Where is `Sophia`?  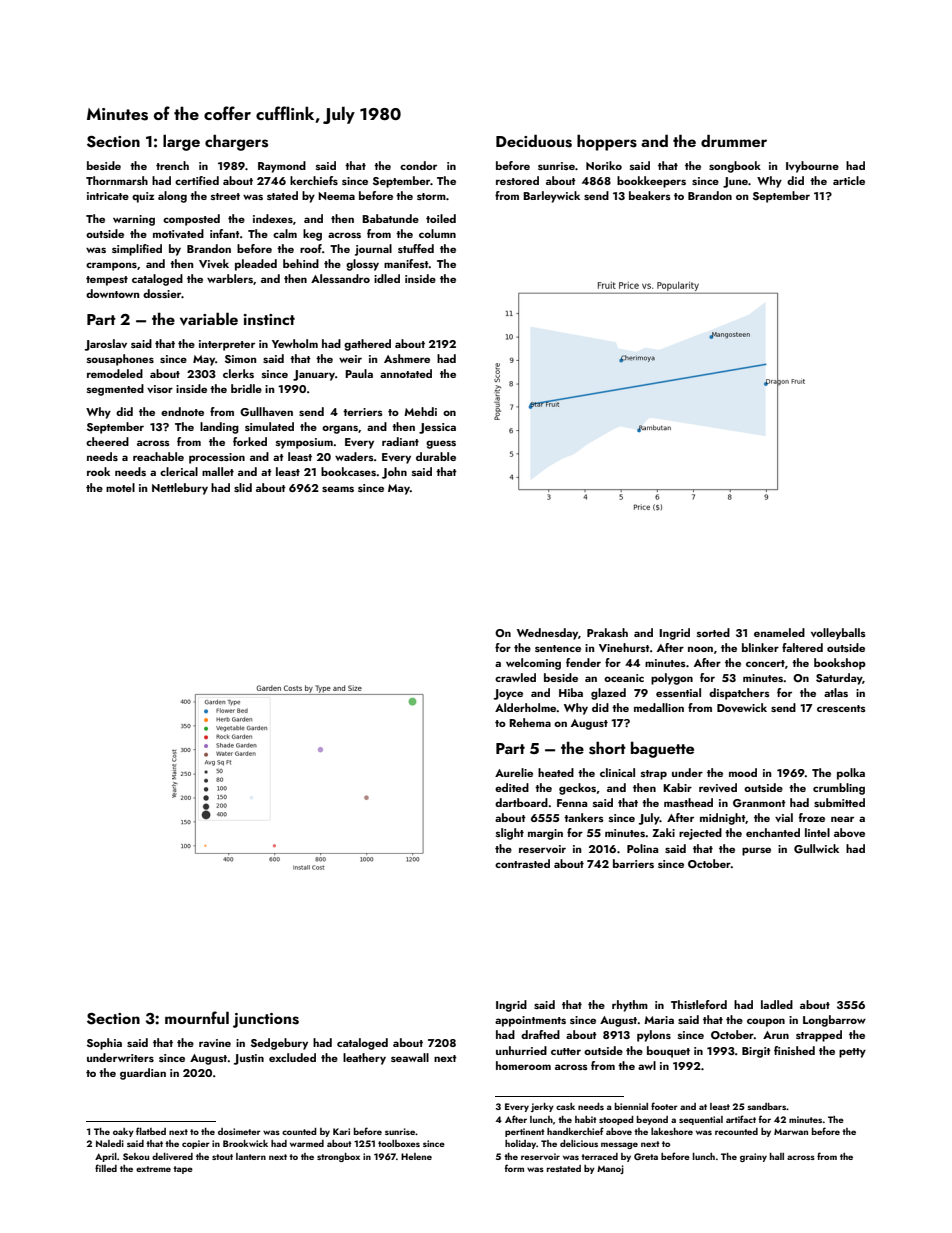
Sophia is located at coordinates (104, 1044).
